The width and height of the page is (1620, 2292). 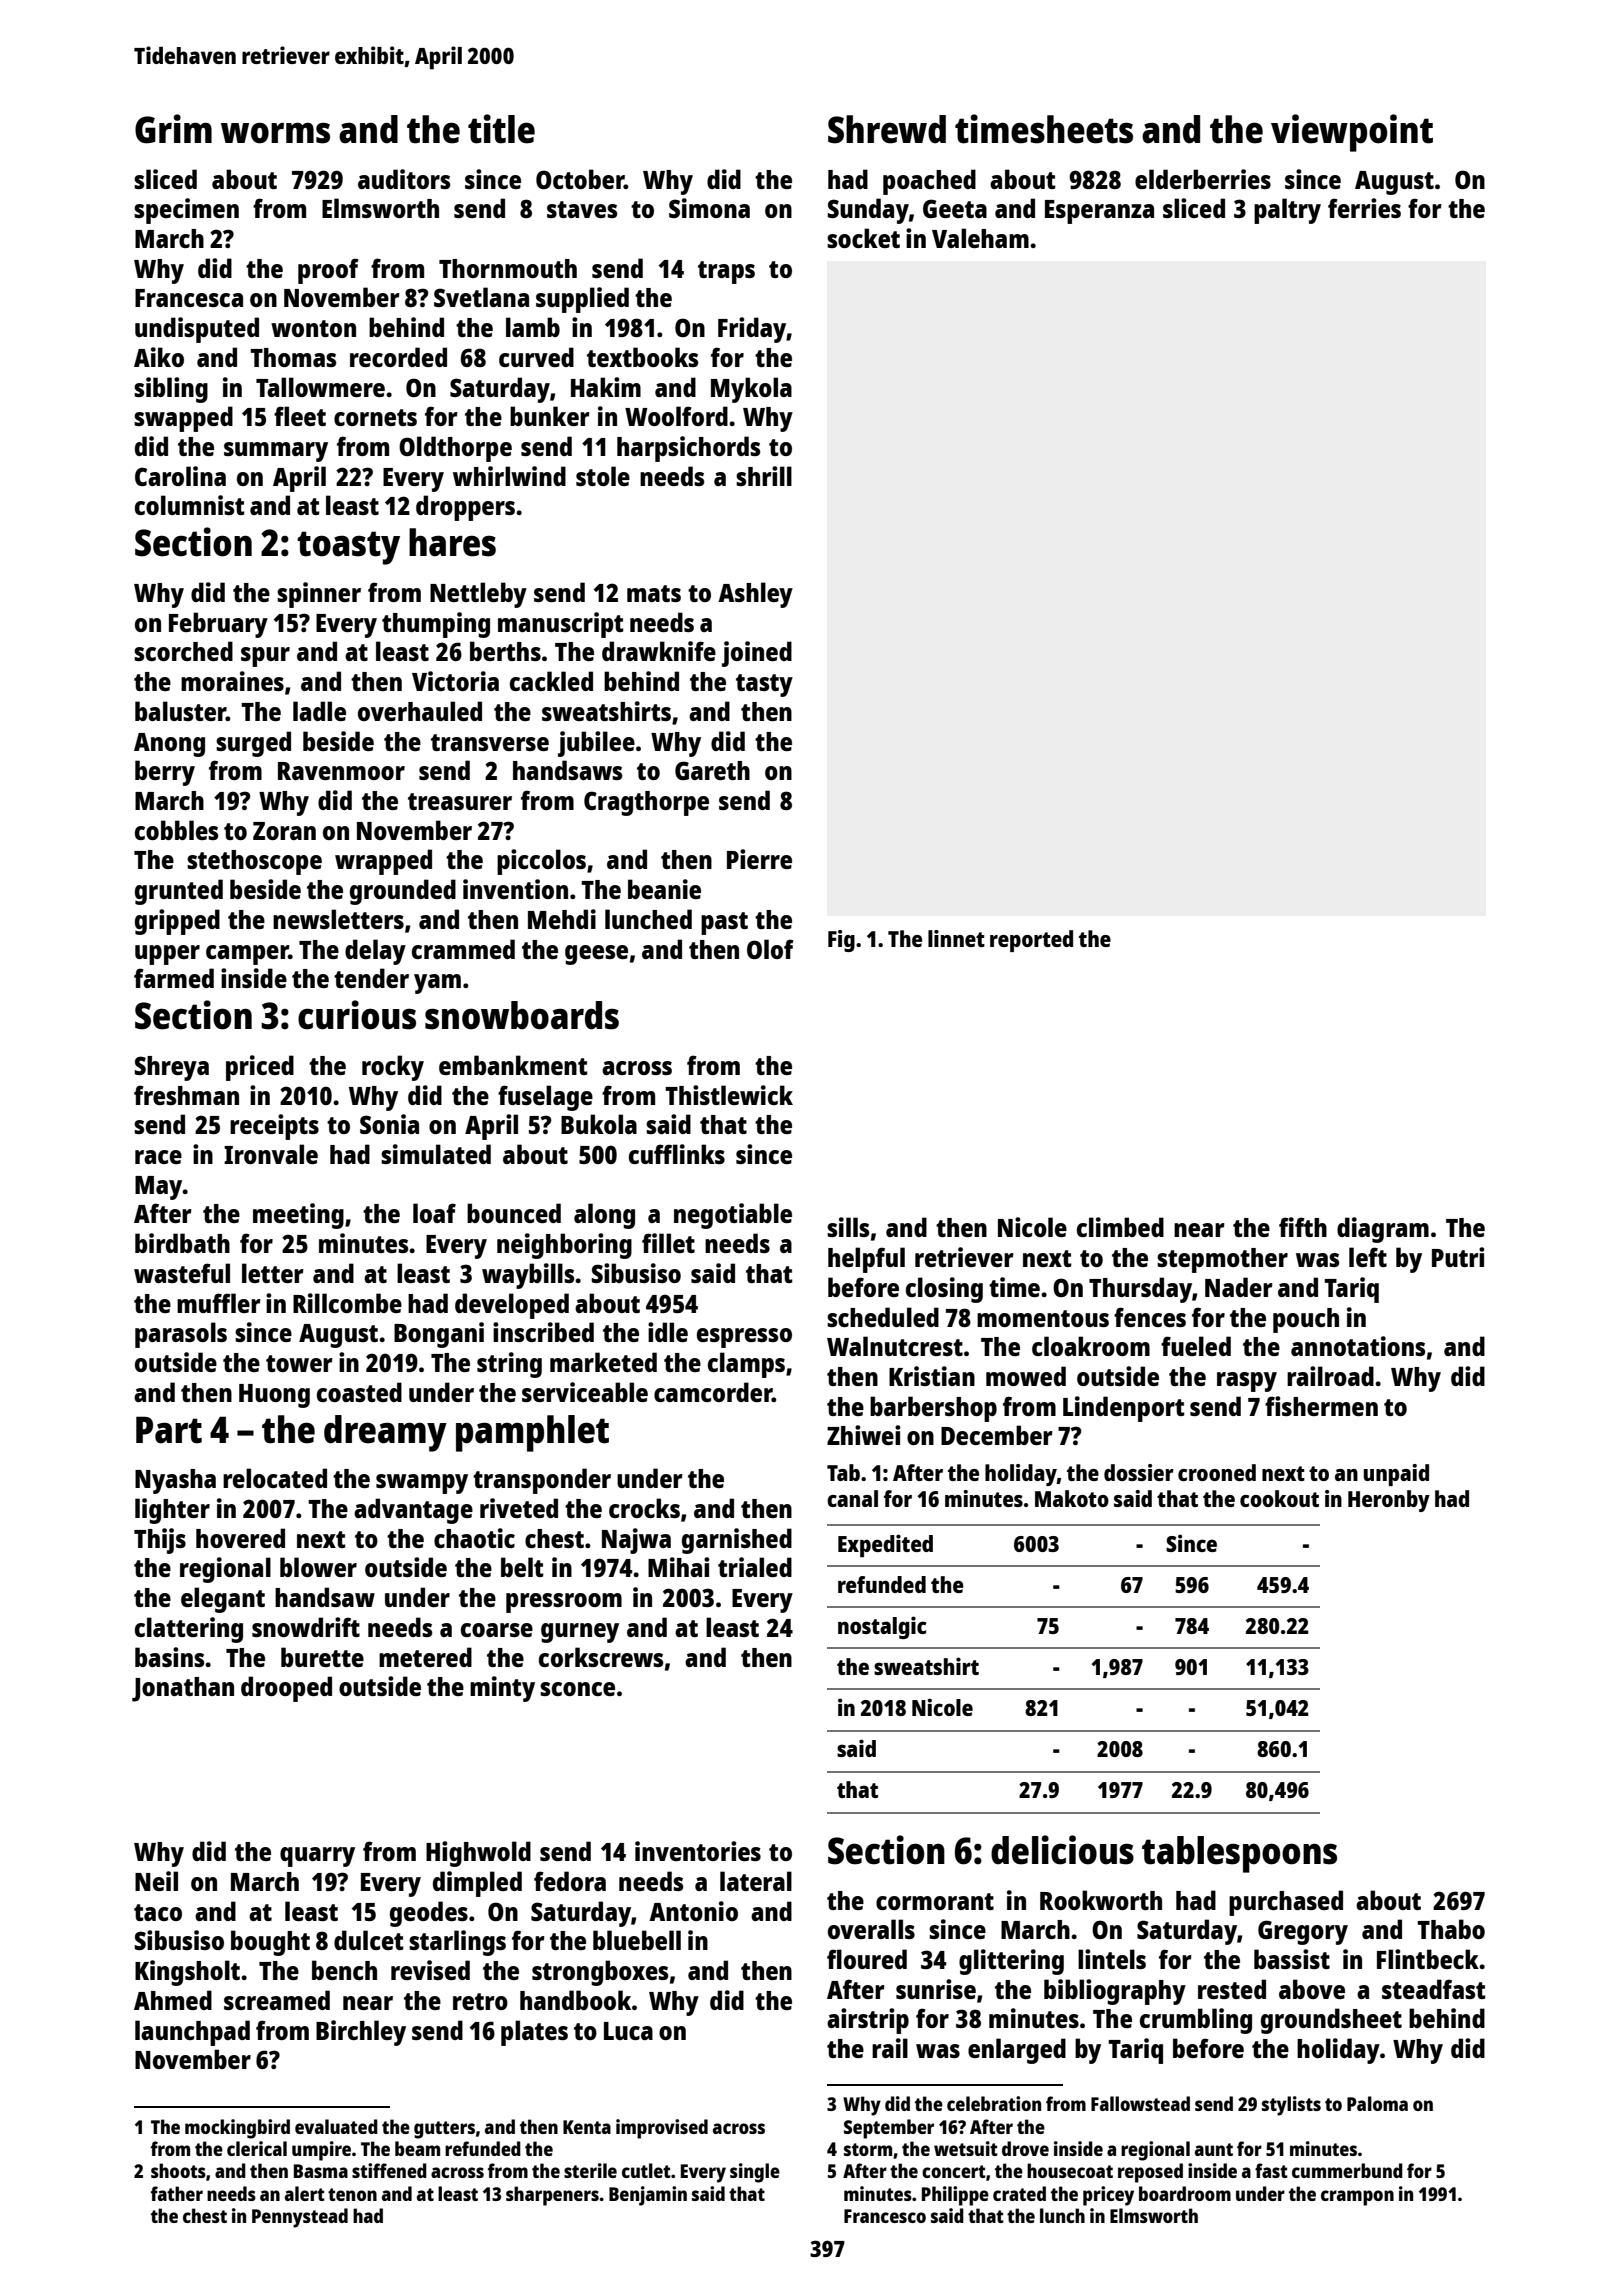 What do you see at coordinates (389, 2170) in the page?
I see `stiffened` at bounding box center [389, 2170].
